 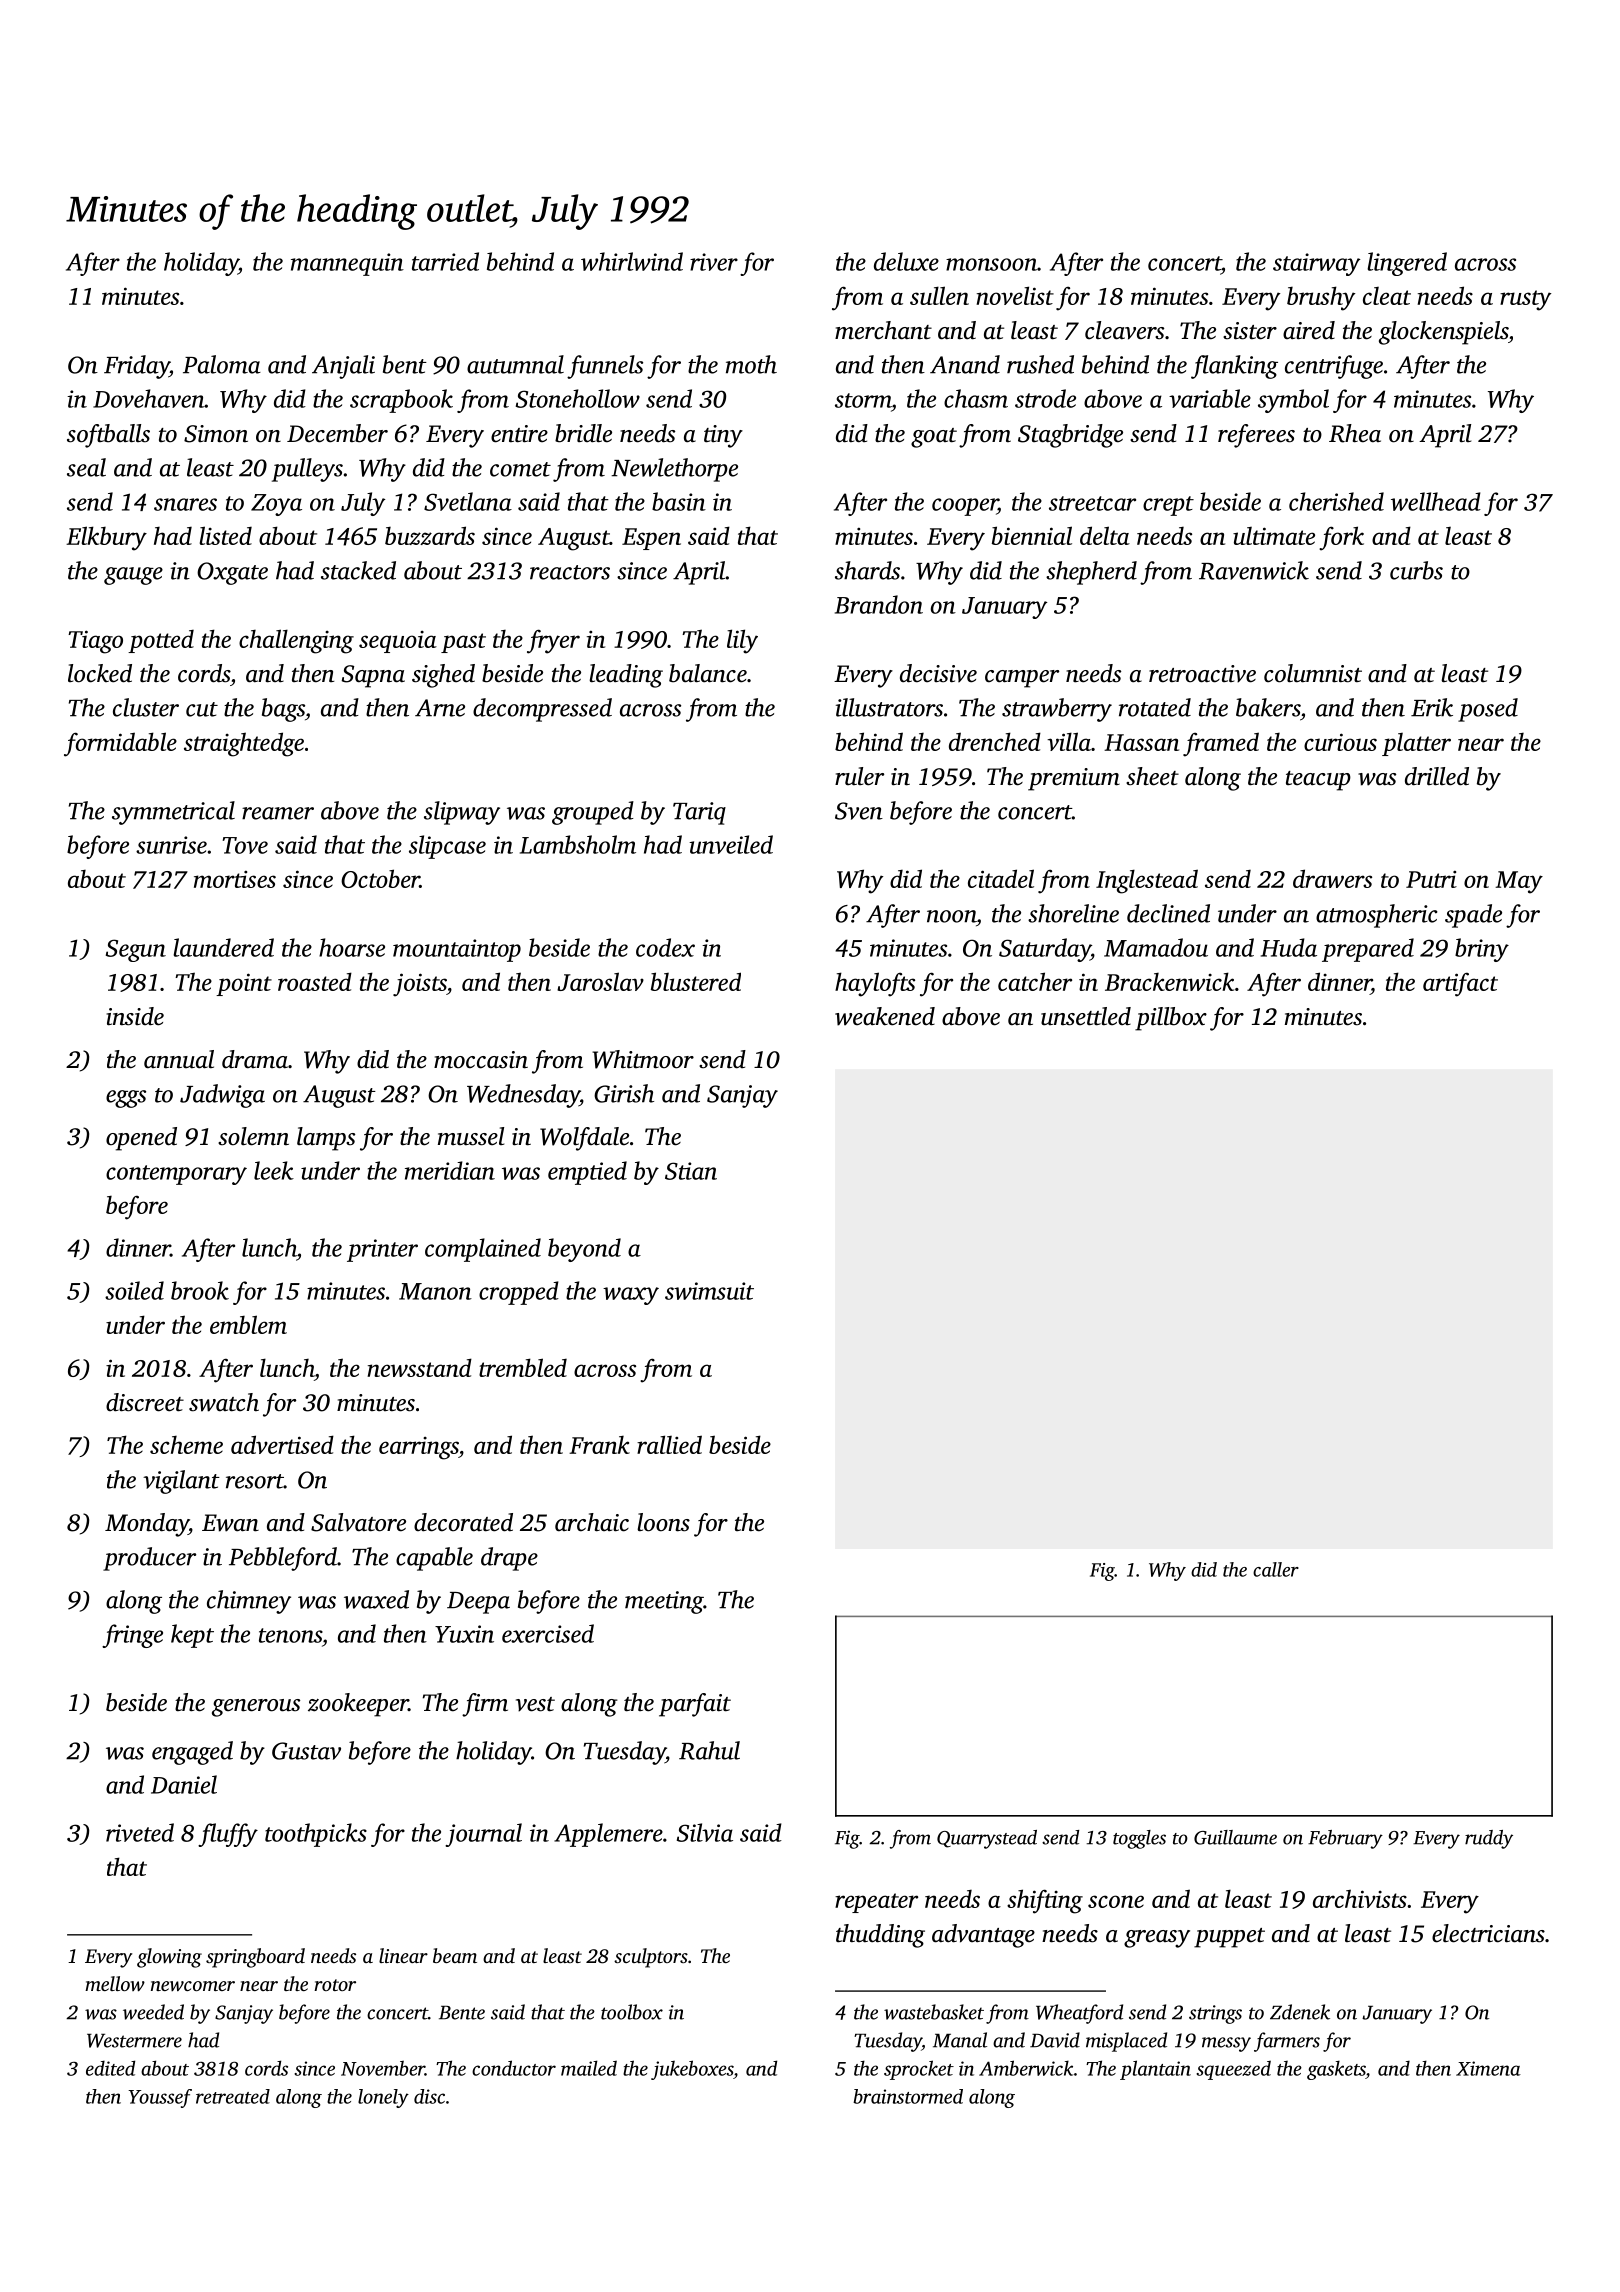 I want to click on codex, so click(x=665, y=947).
